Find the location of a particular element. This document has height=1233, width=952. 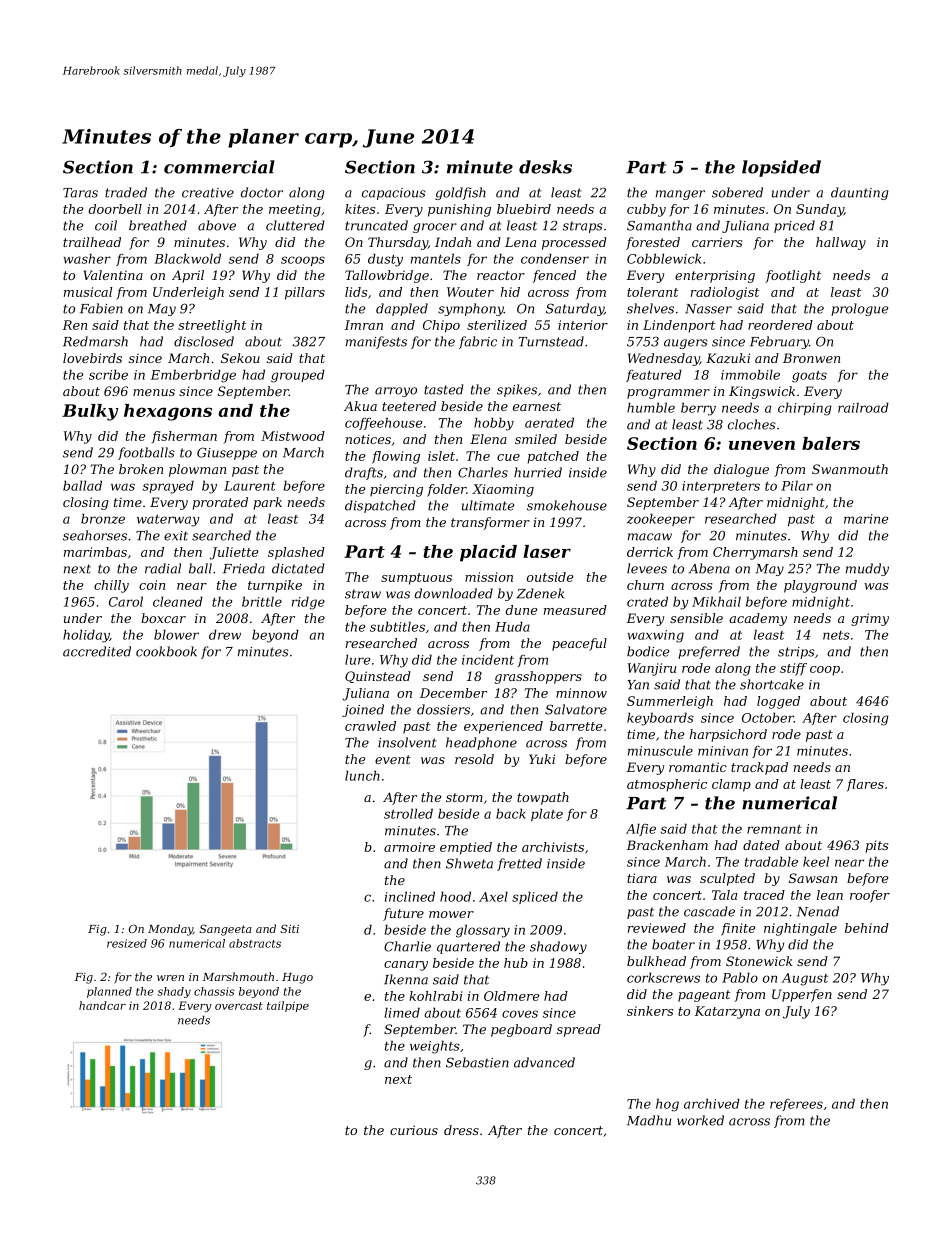

dress is located at coordinates (461, 1130).
